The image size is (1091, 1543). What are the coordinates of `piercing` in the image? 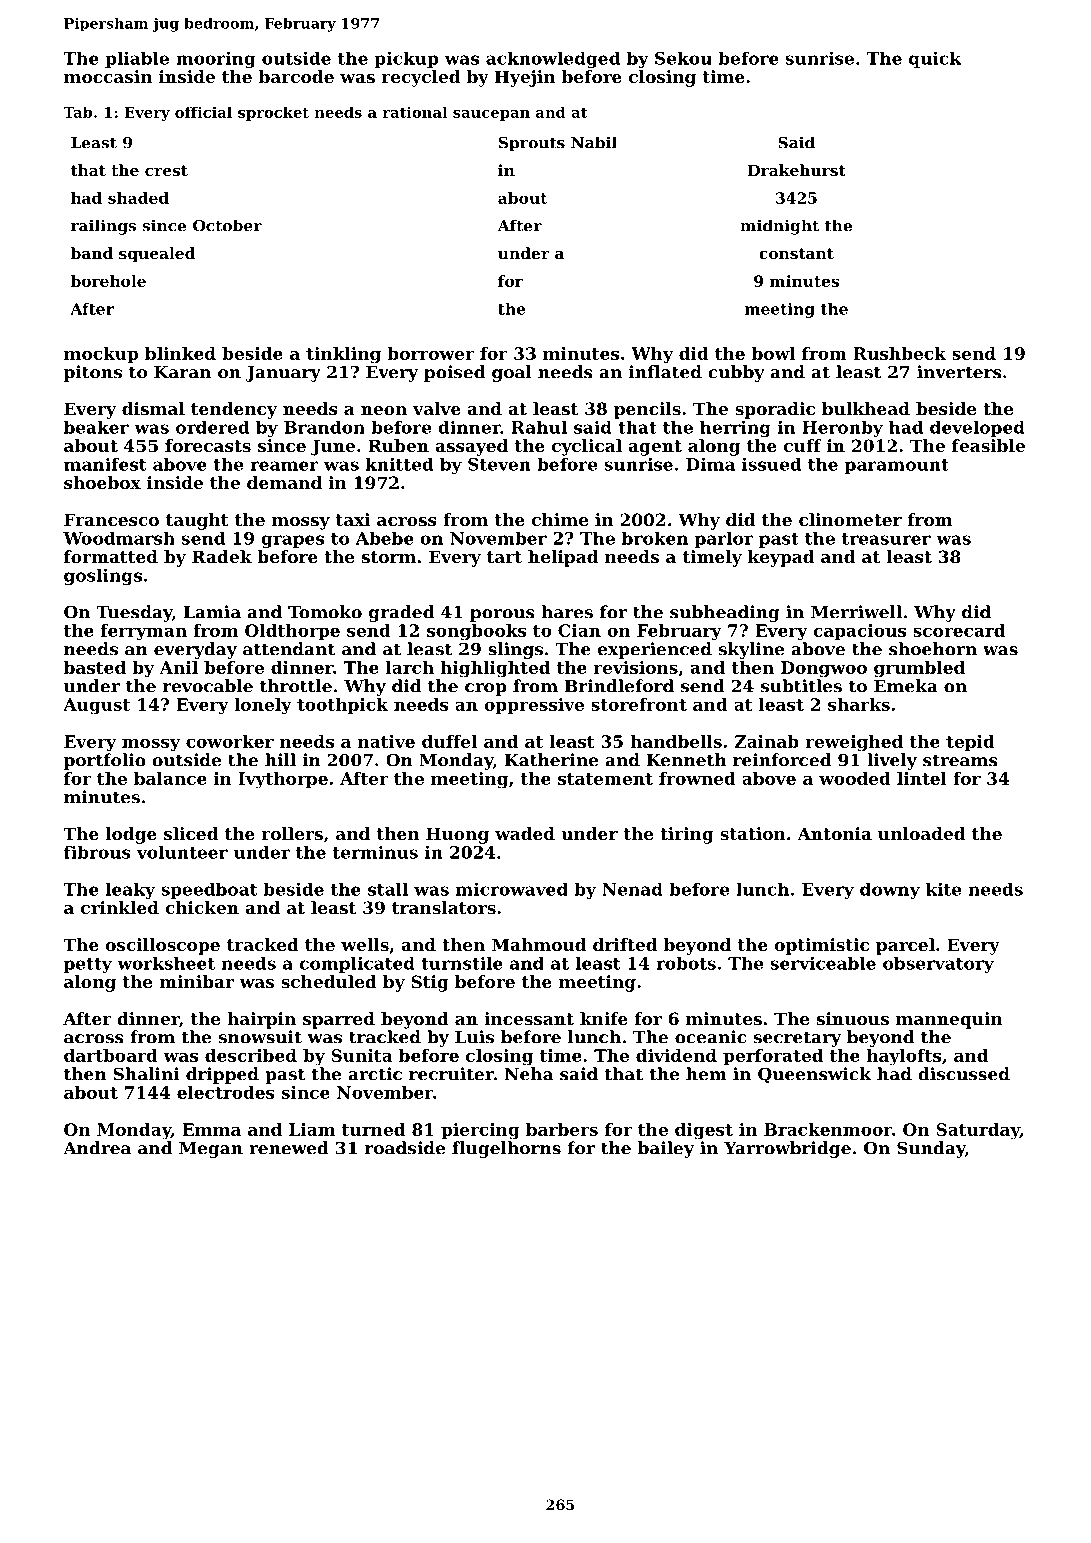 It's located at (480, 1131).
